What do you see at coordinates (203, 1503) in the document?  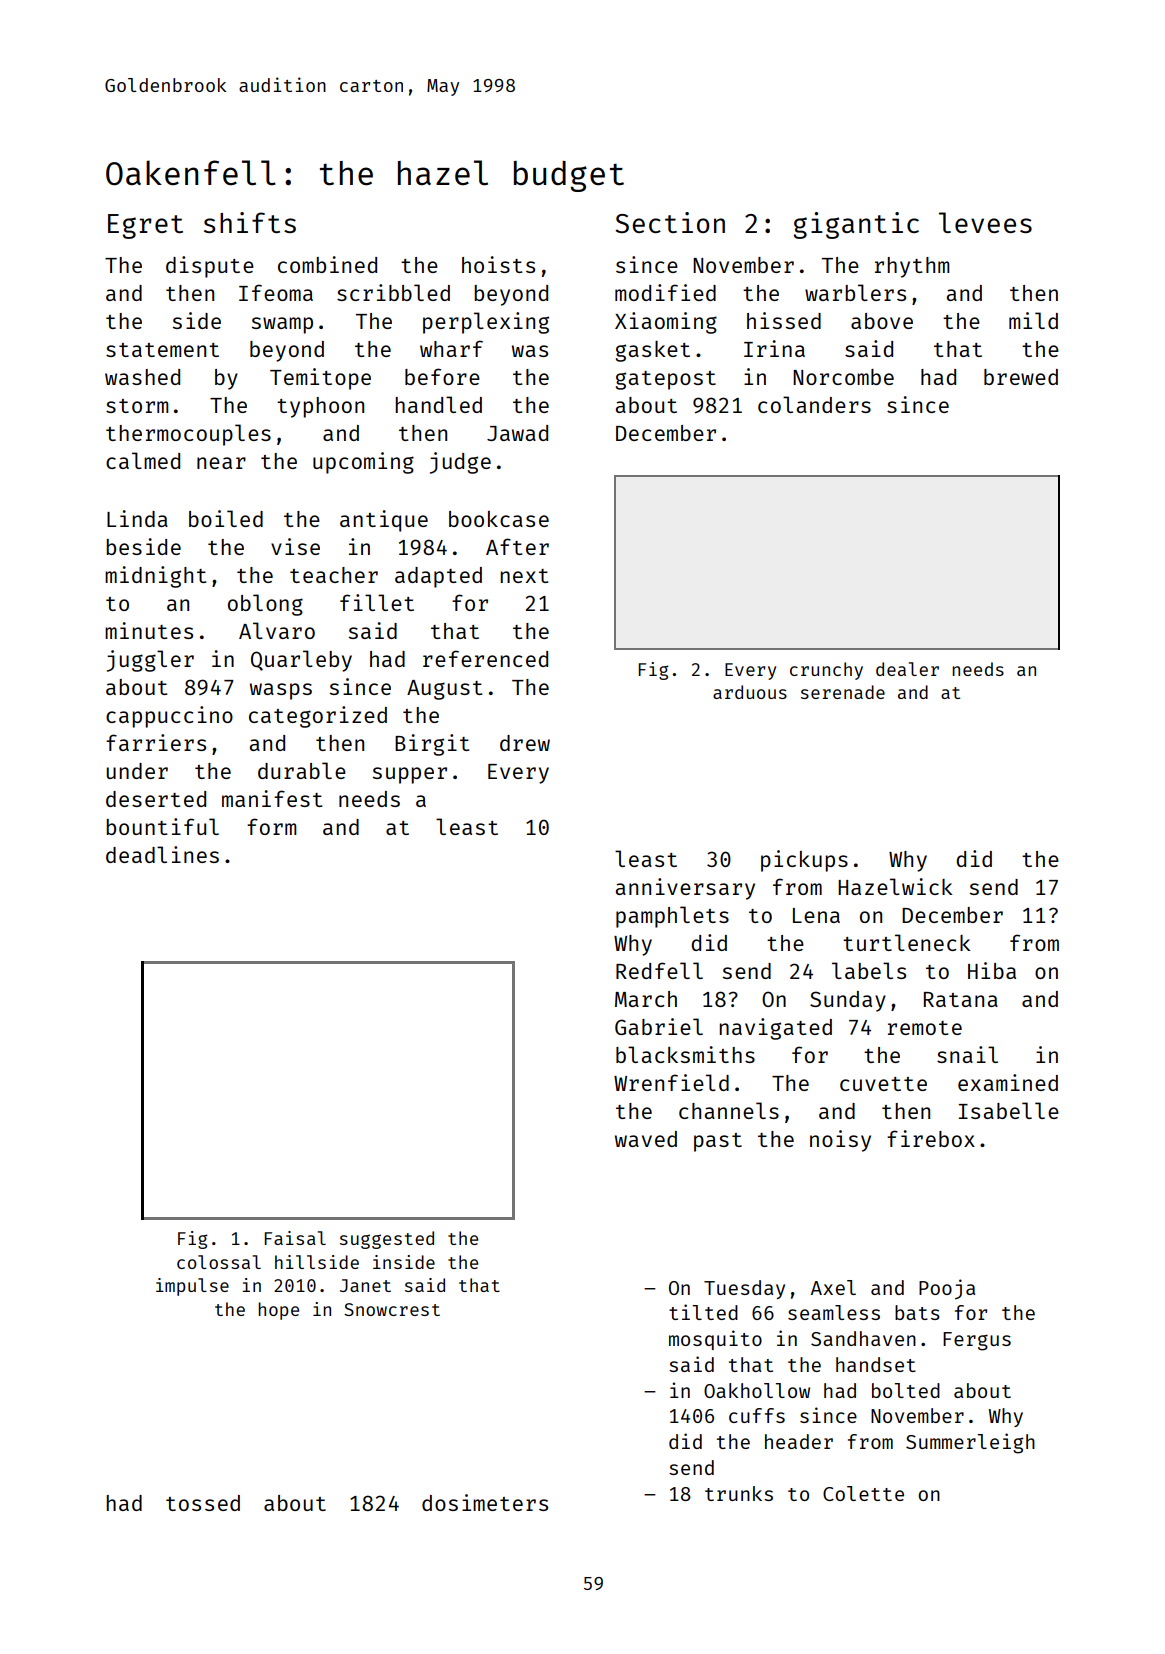 I see `tossed` at bounding box center [203, 1503].
